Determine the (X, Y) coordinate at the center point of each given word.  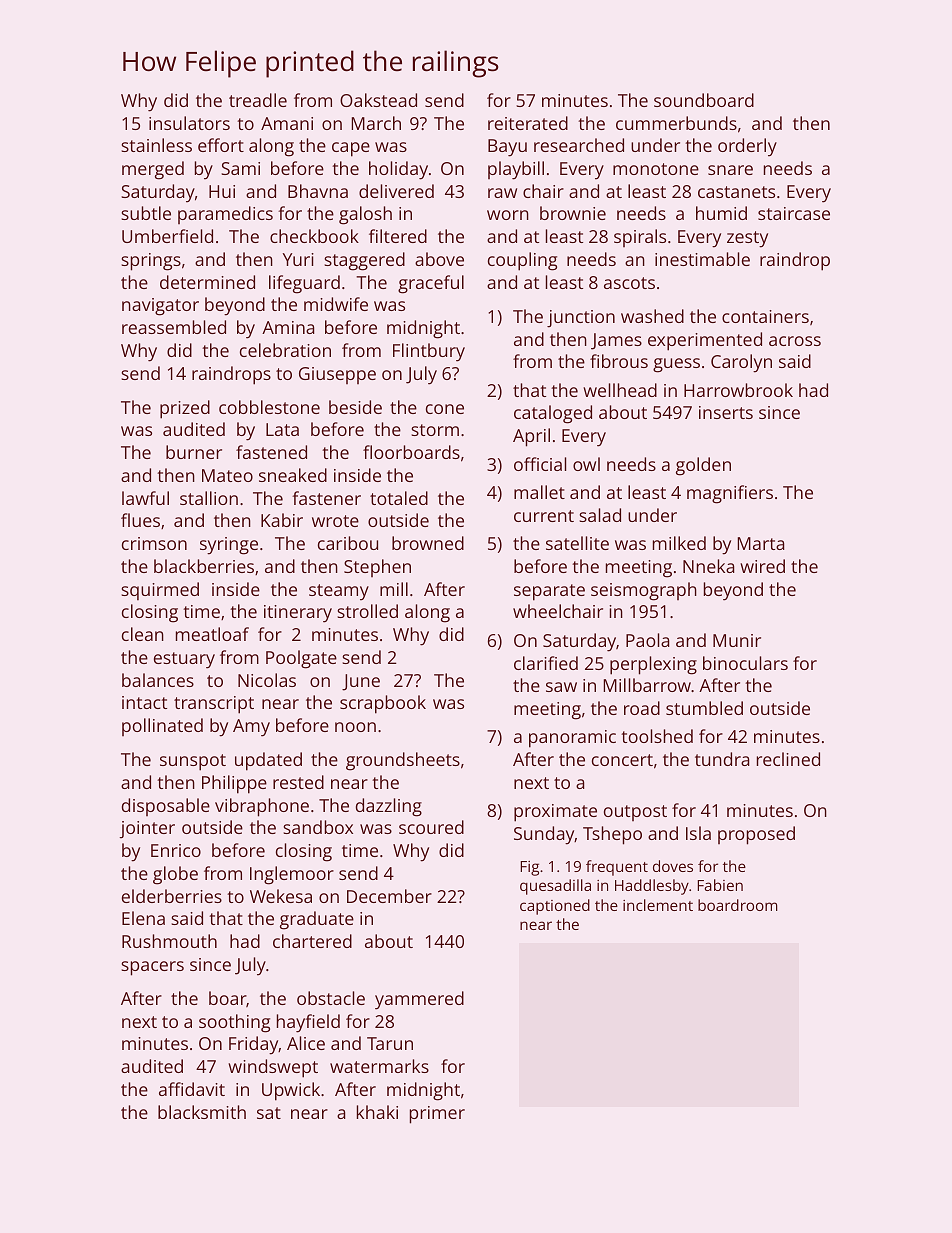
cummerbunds (676, 123)
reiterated (528, 123)
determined (207, 282)
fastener (326, 498)
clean (143, 634)
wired (762, 566)
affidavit (192, 1089)
